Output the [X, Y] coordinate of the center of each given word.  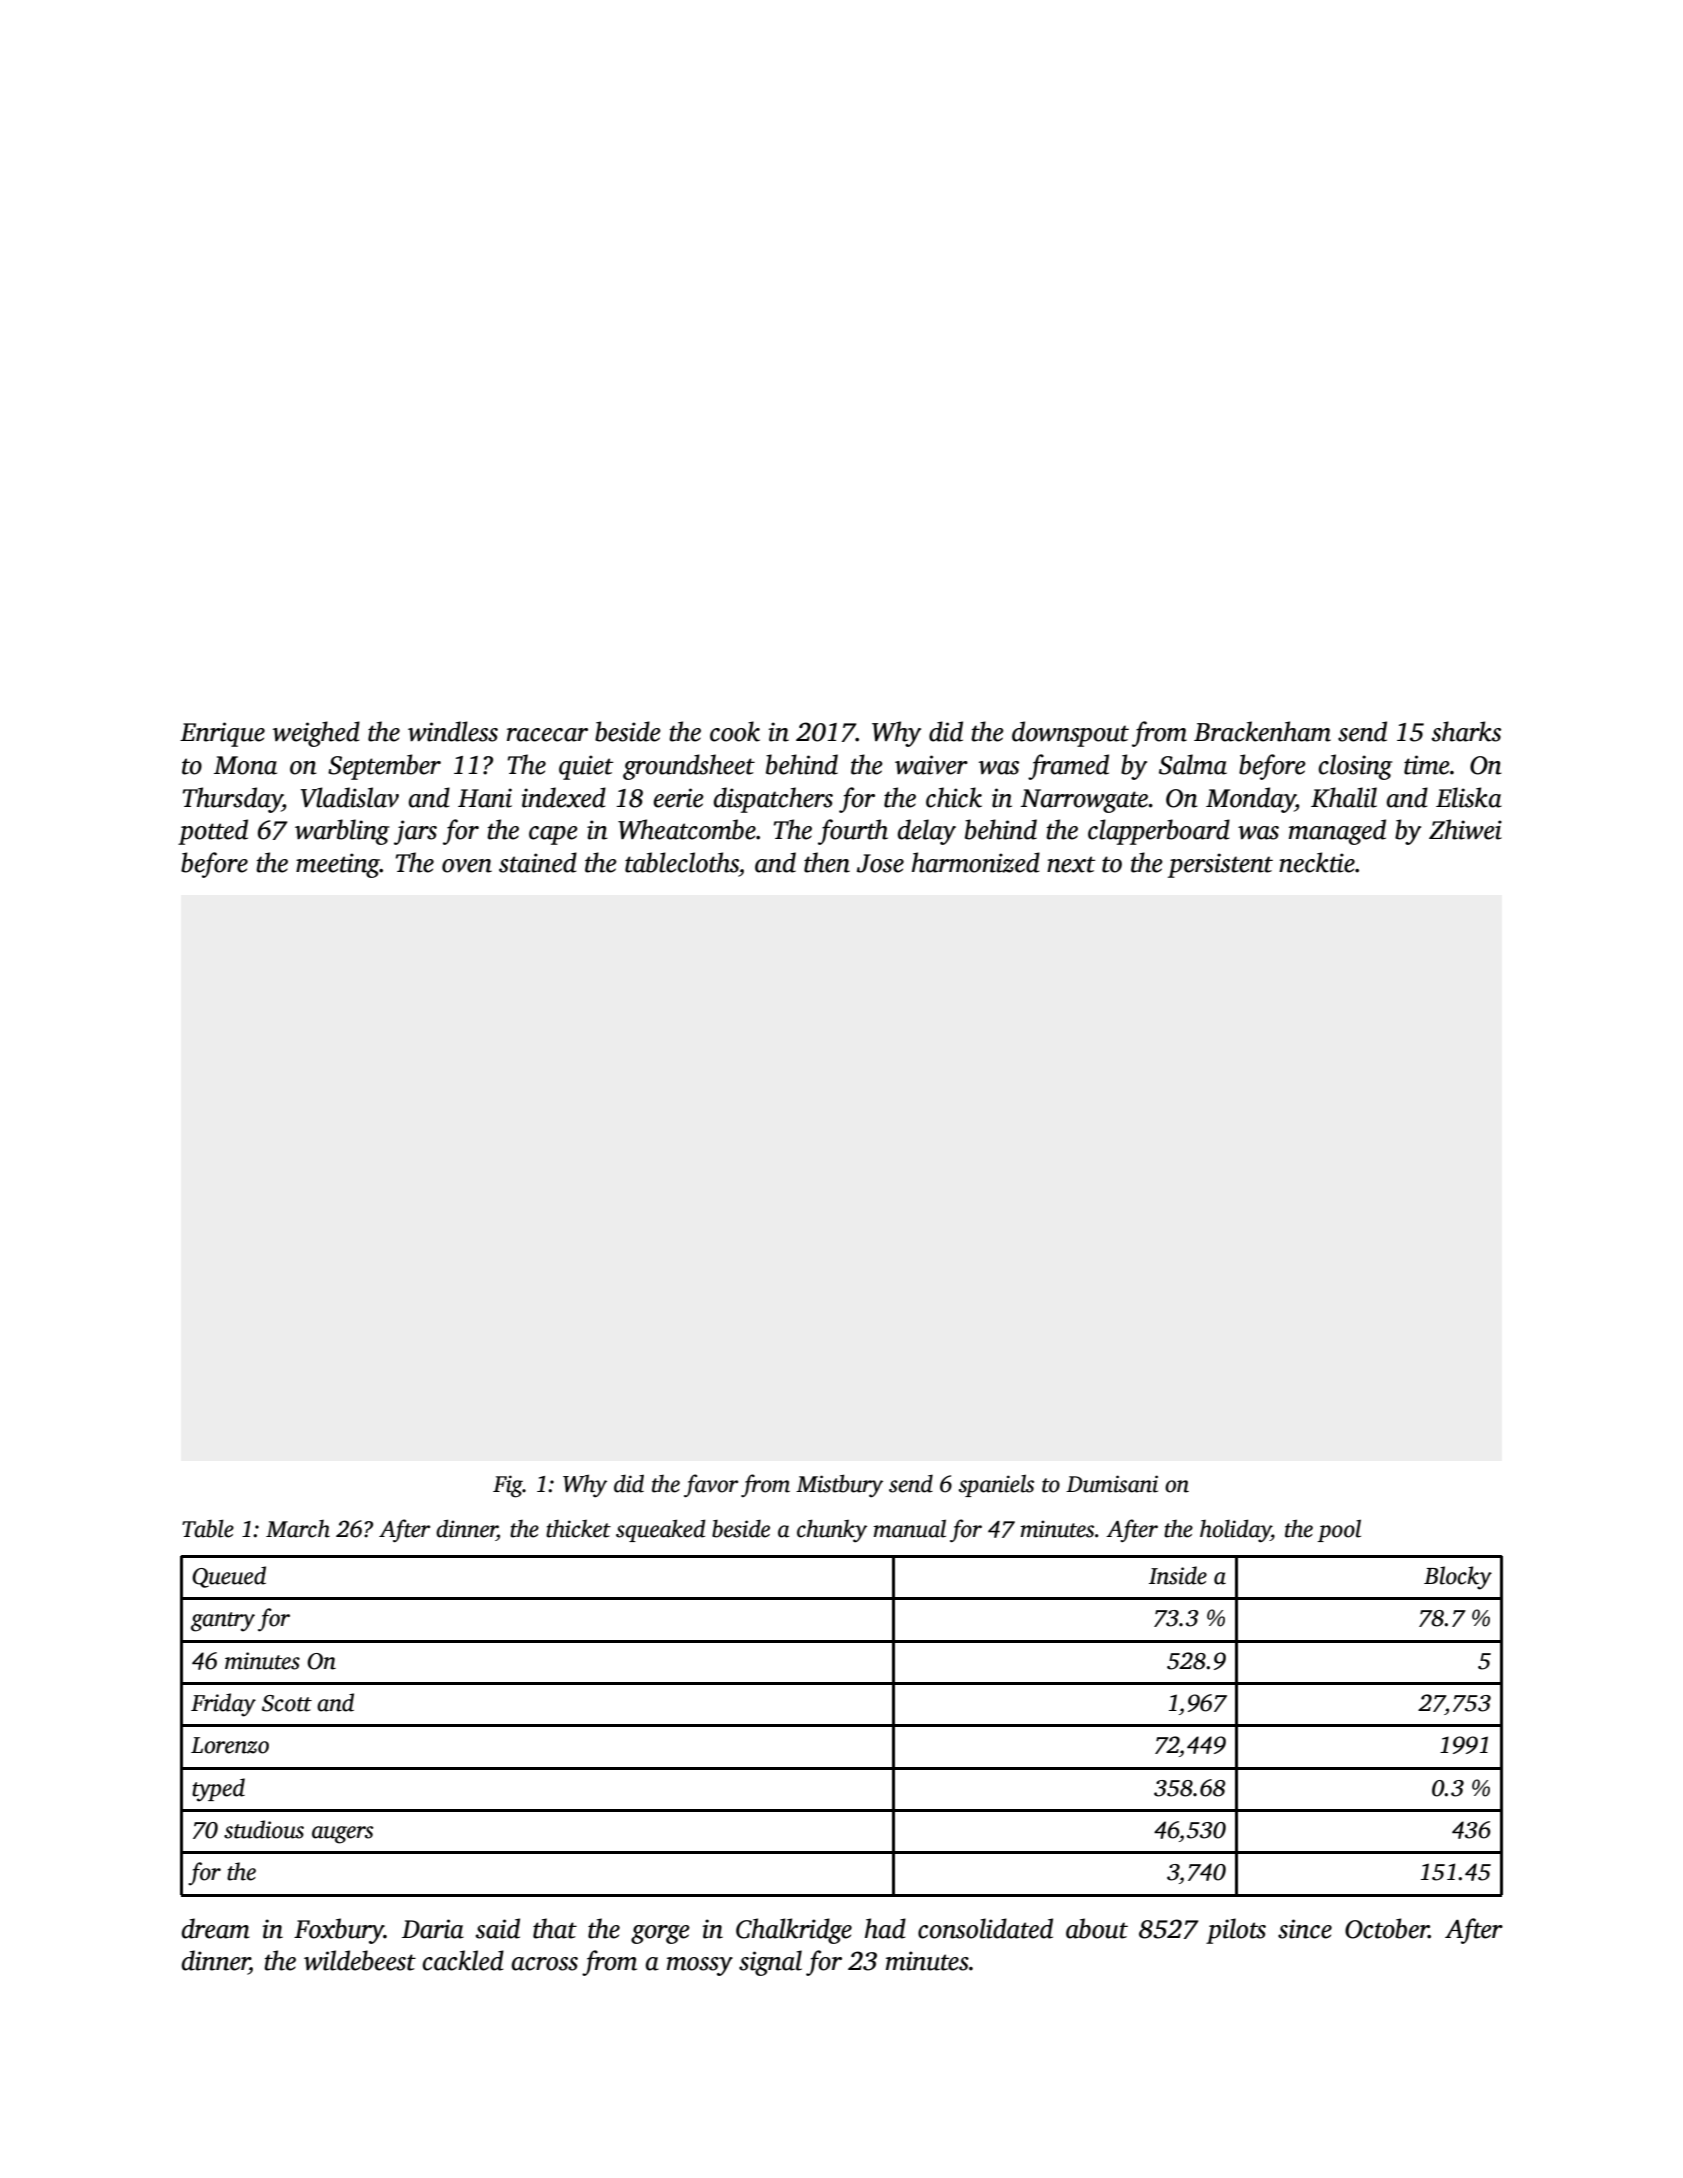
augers [342, 1835]
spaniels [996, 1485]
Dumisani [1112, 1484]
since [1305, 1929]
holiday [1235, 1531]
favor [711, 1485]
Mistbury [839, 1485]
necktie [1317, 862]
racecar [547, 735]
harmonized [976, 862]
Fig [508, 1486]
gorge [660, 1934]
